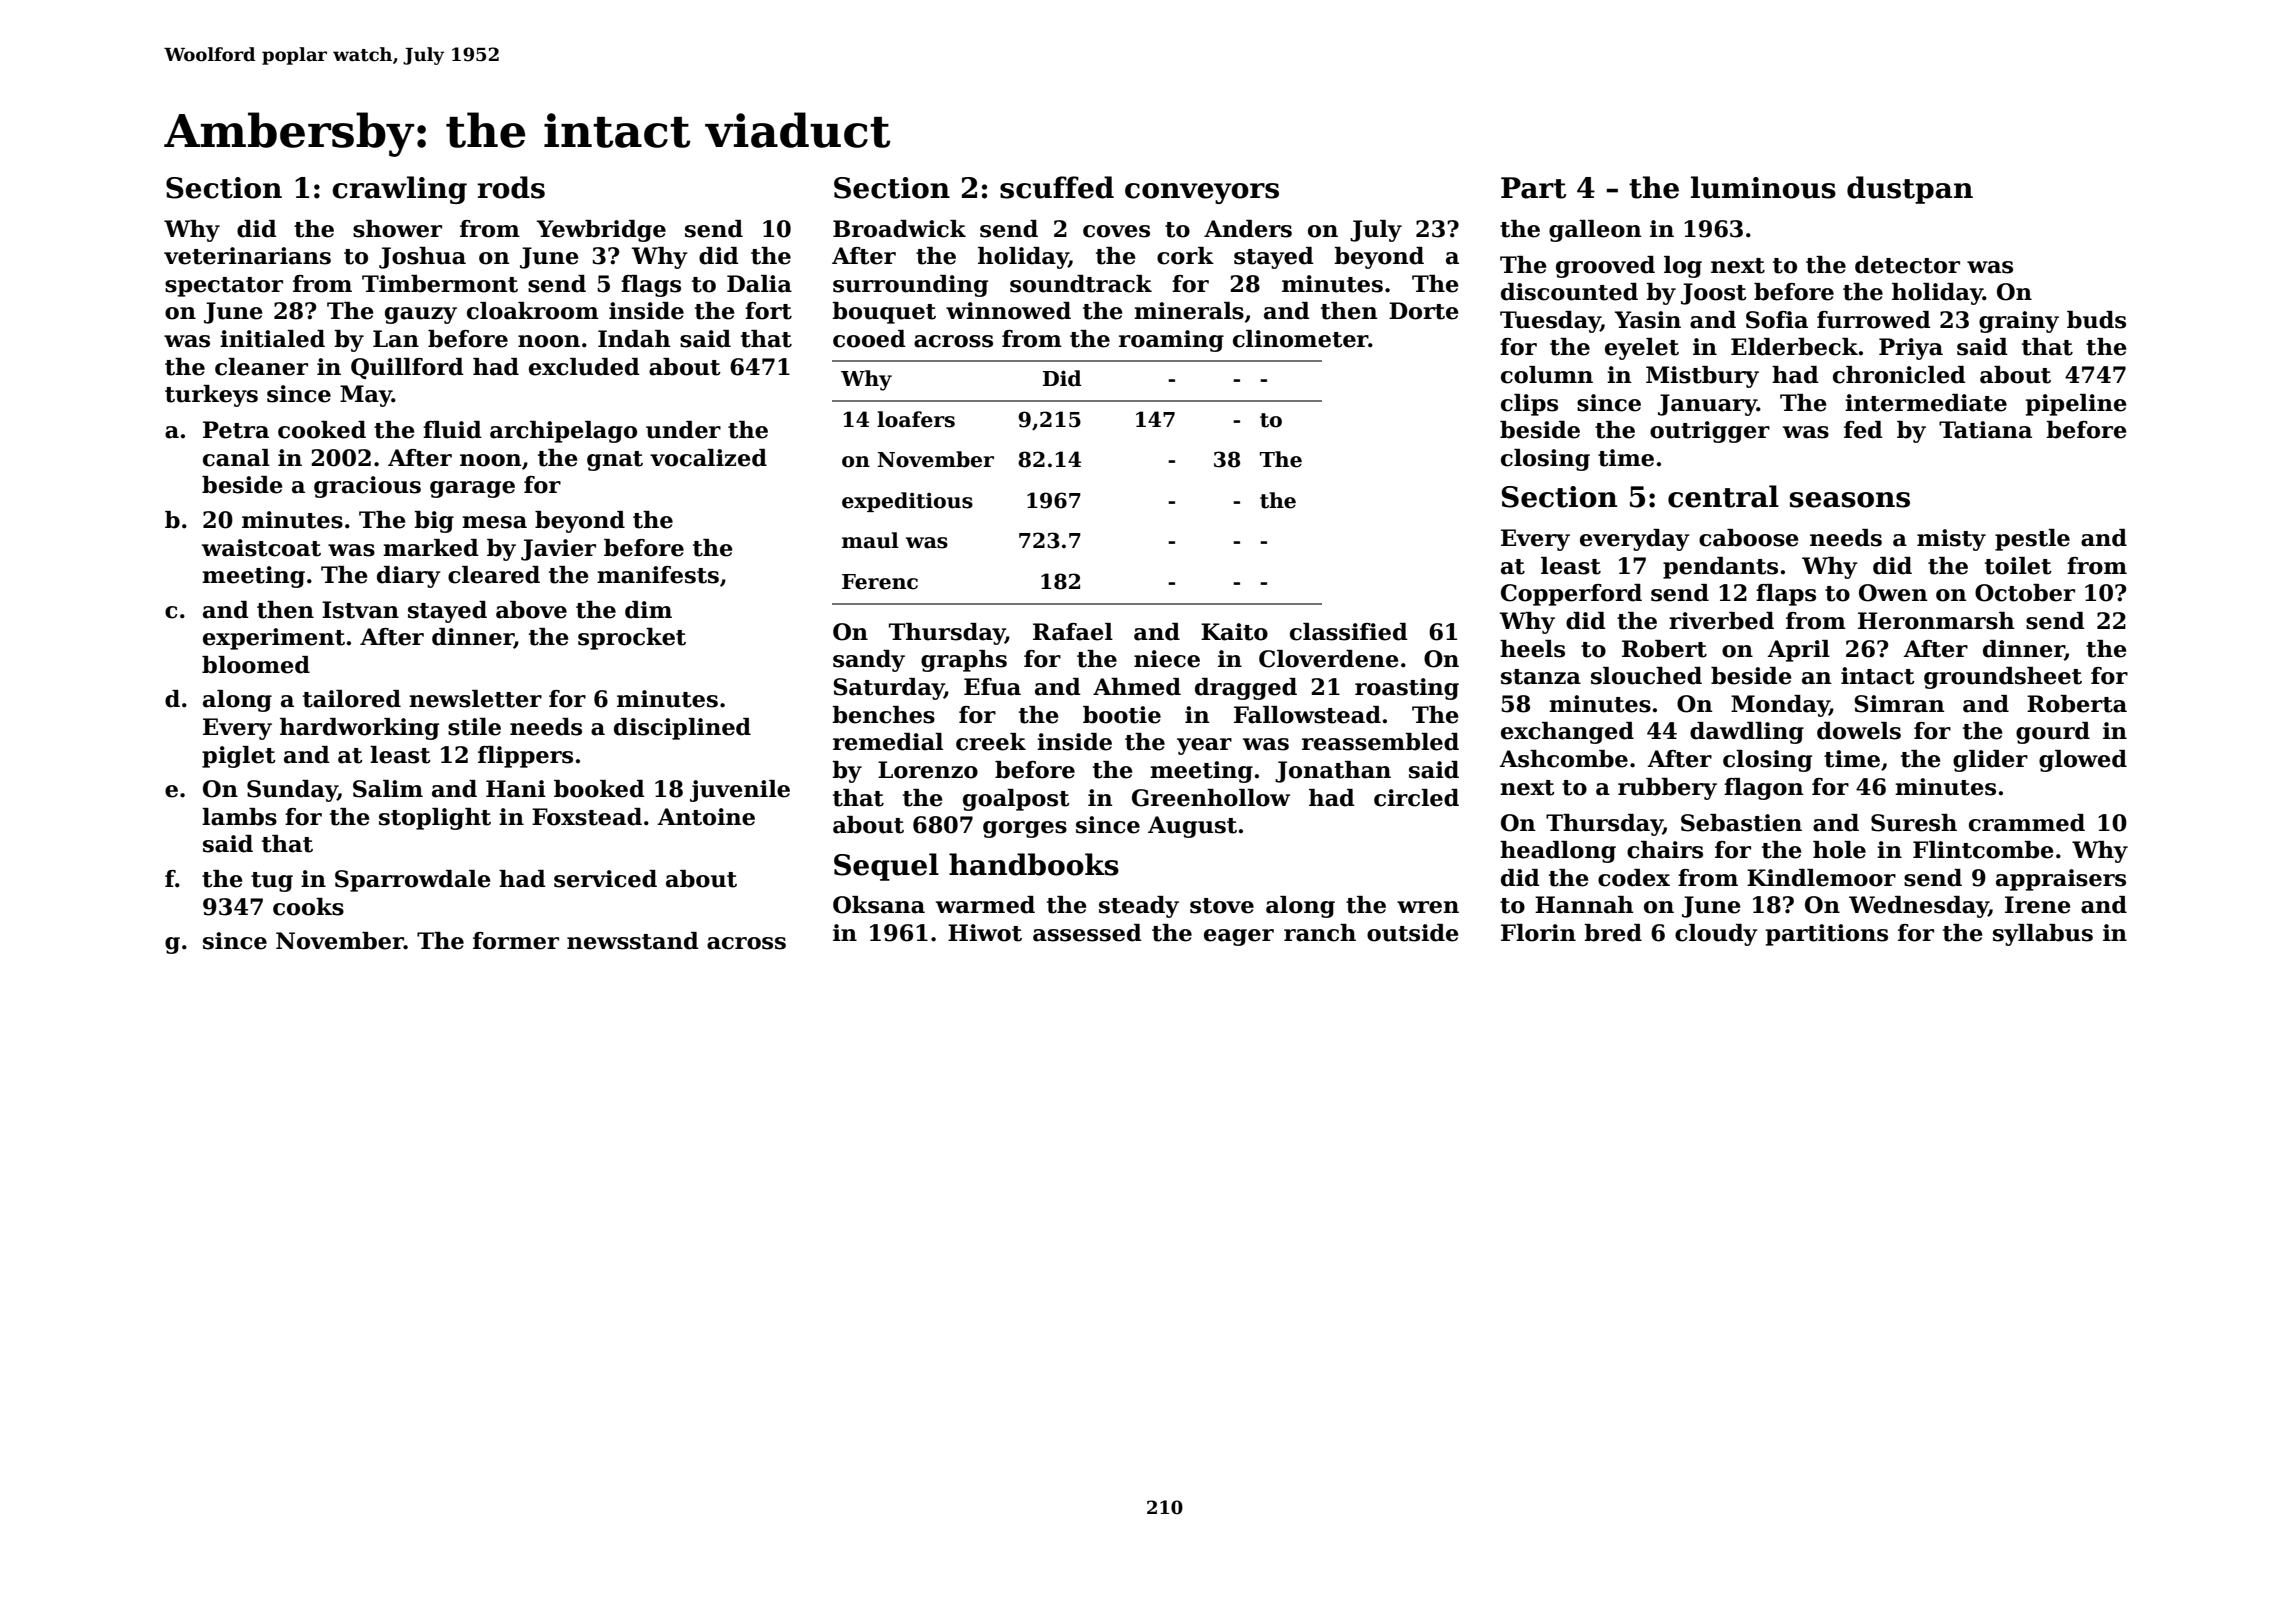  I want to click on syllabus, so click(2043, 935).
